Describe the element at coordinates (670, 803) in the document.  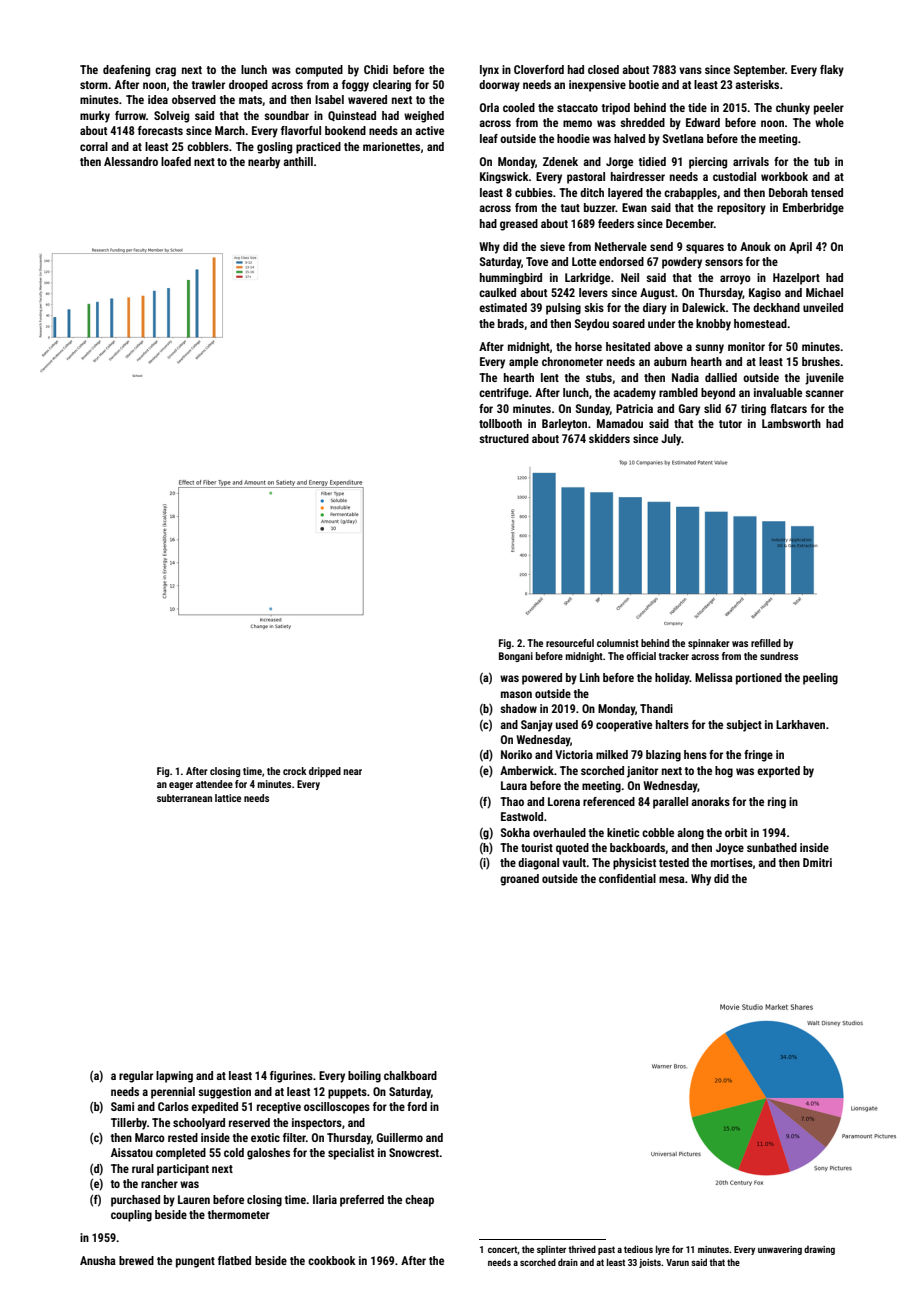
I see `parallel` at that location.
